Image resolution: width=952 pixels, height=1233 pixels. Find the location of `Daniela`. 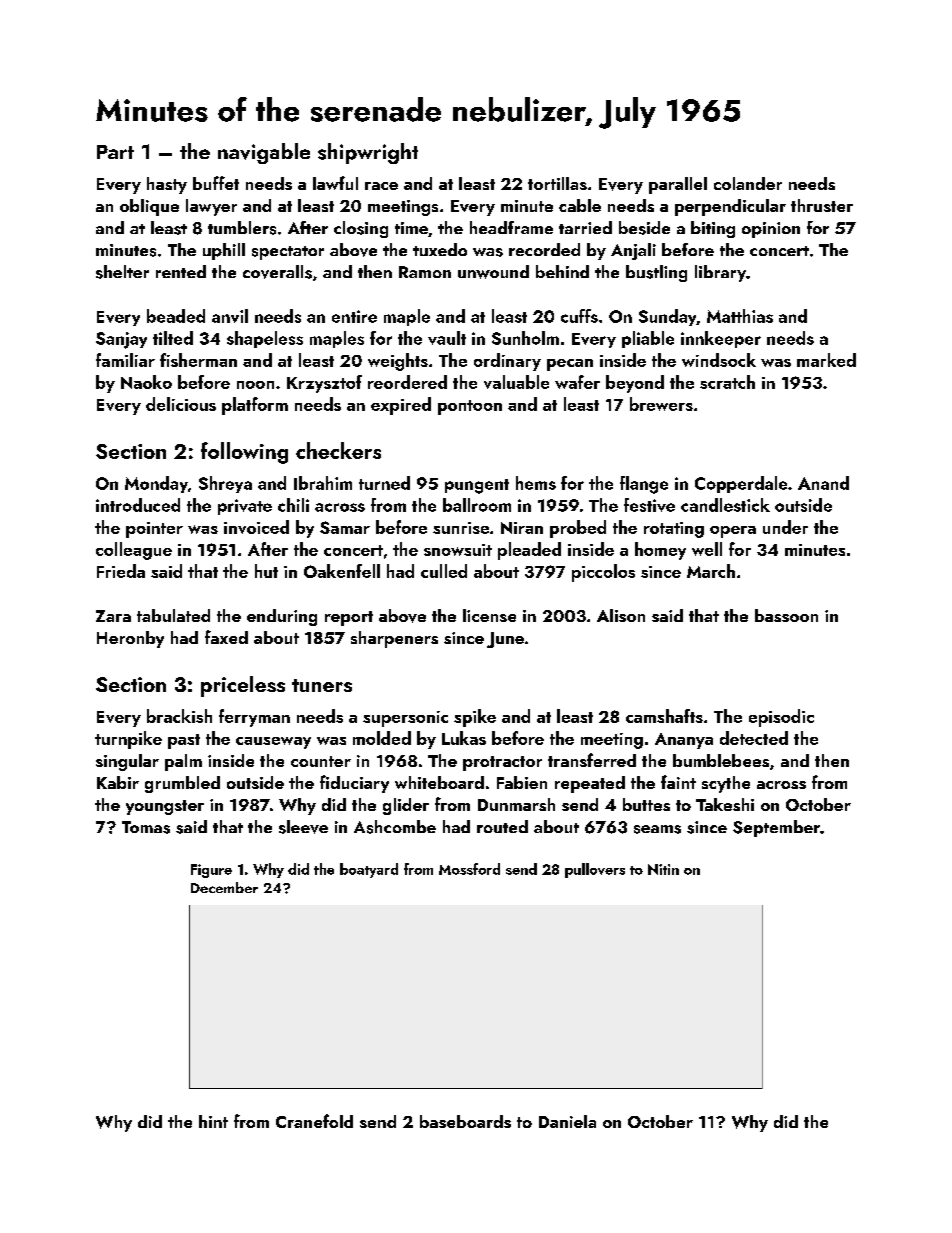

Daniela is located at coordinates (567, 1121).
